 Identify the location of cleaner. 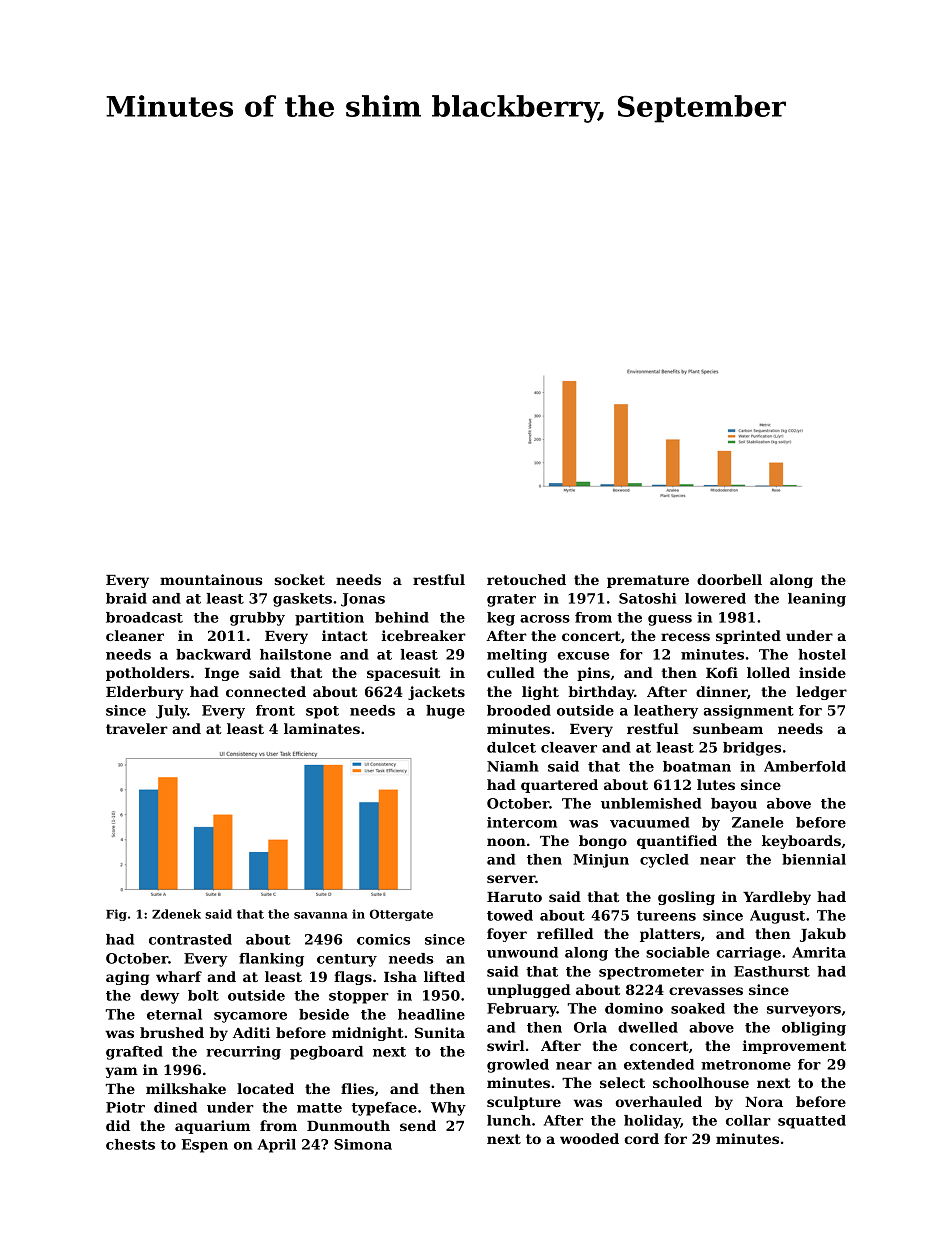
(135, 635).
